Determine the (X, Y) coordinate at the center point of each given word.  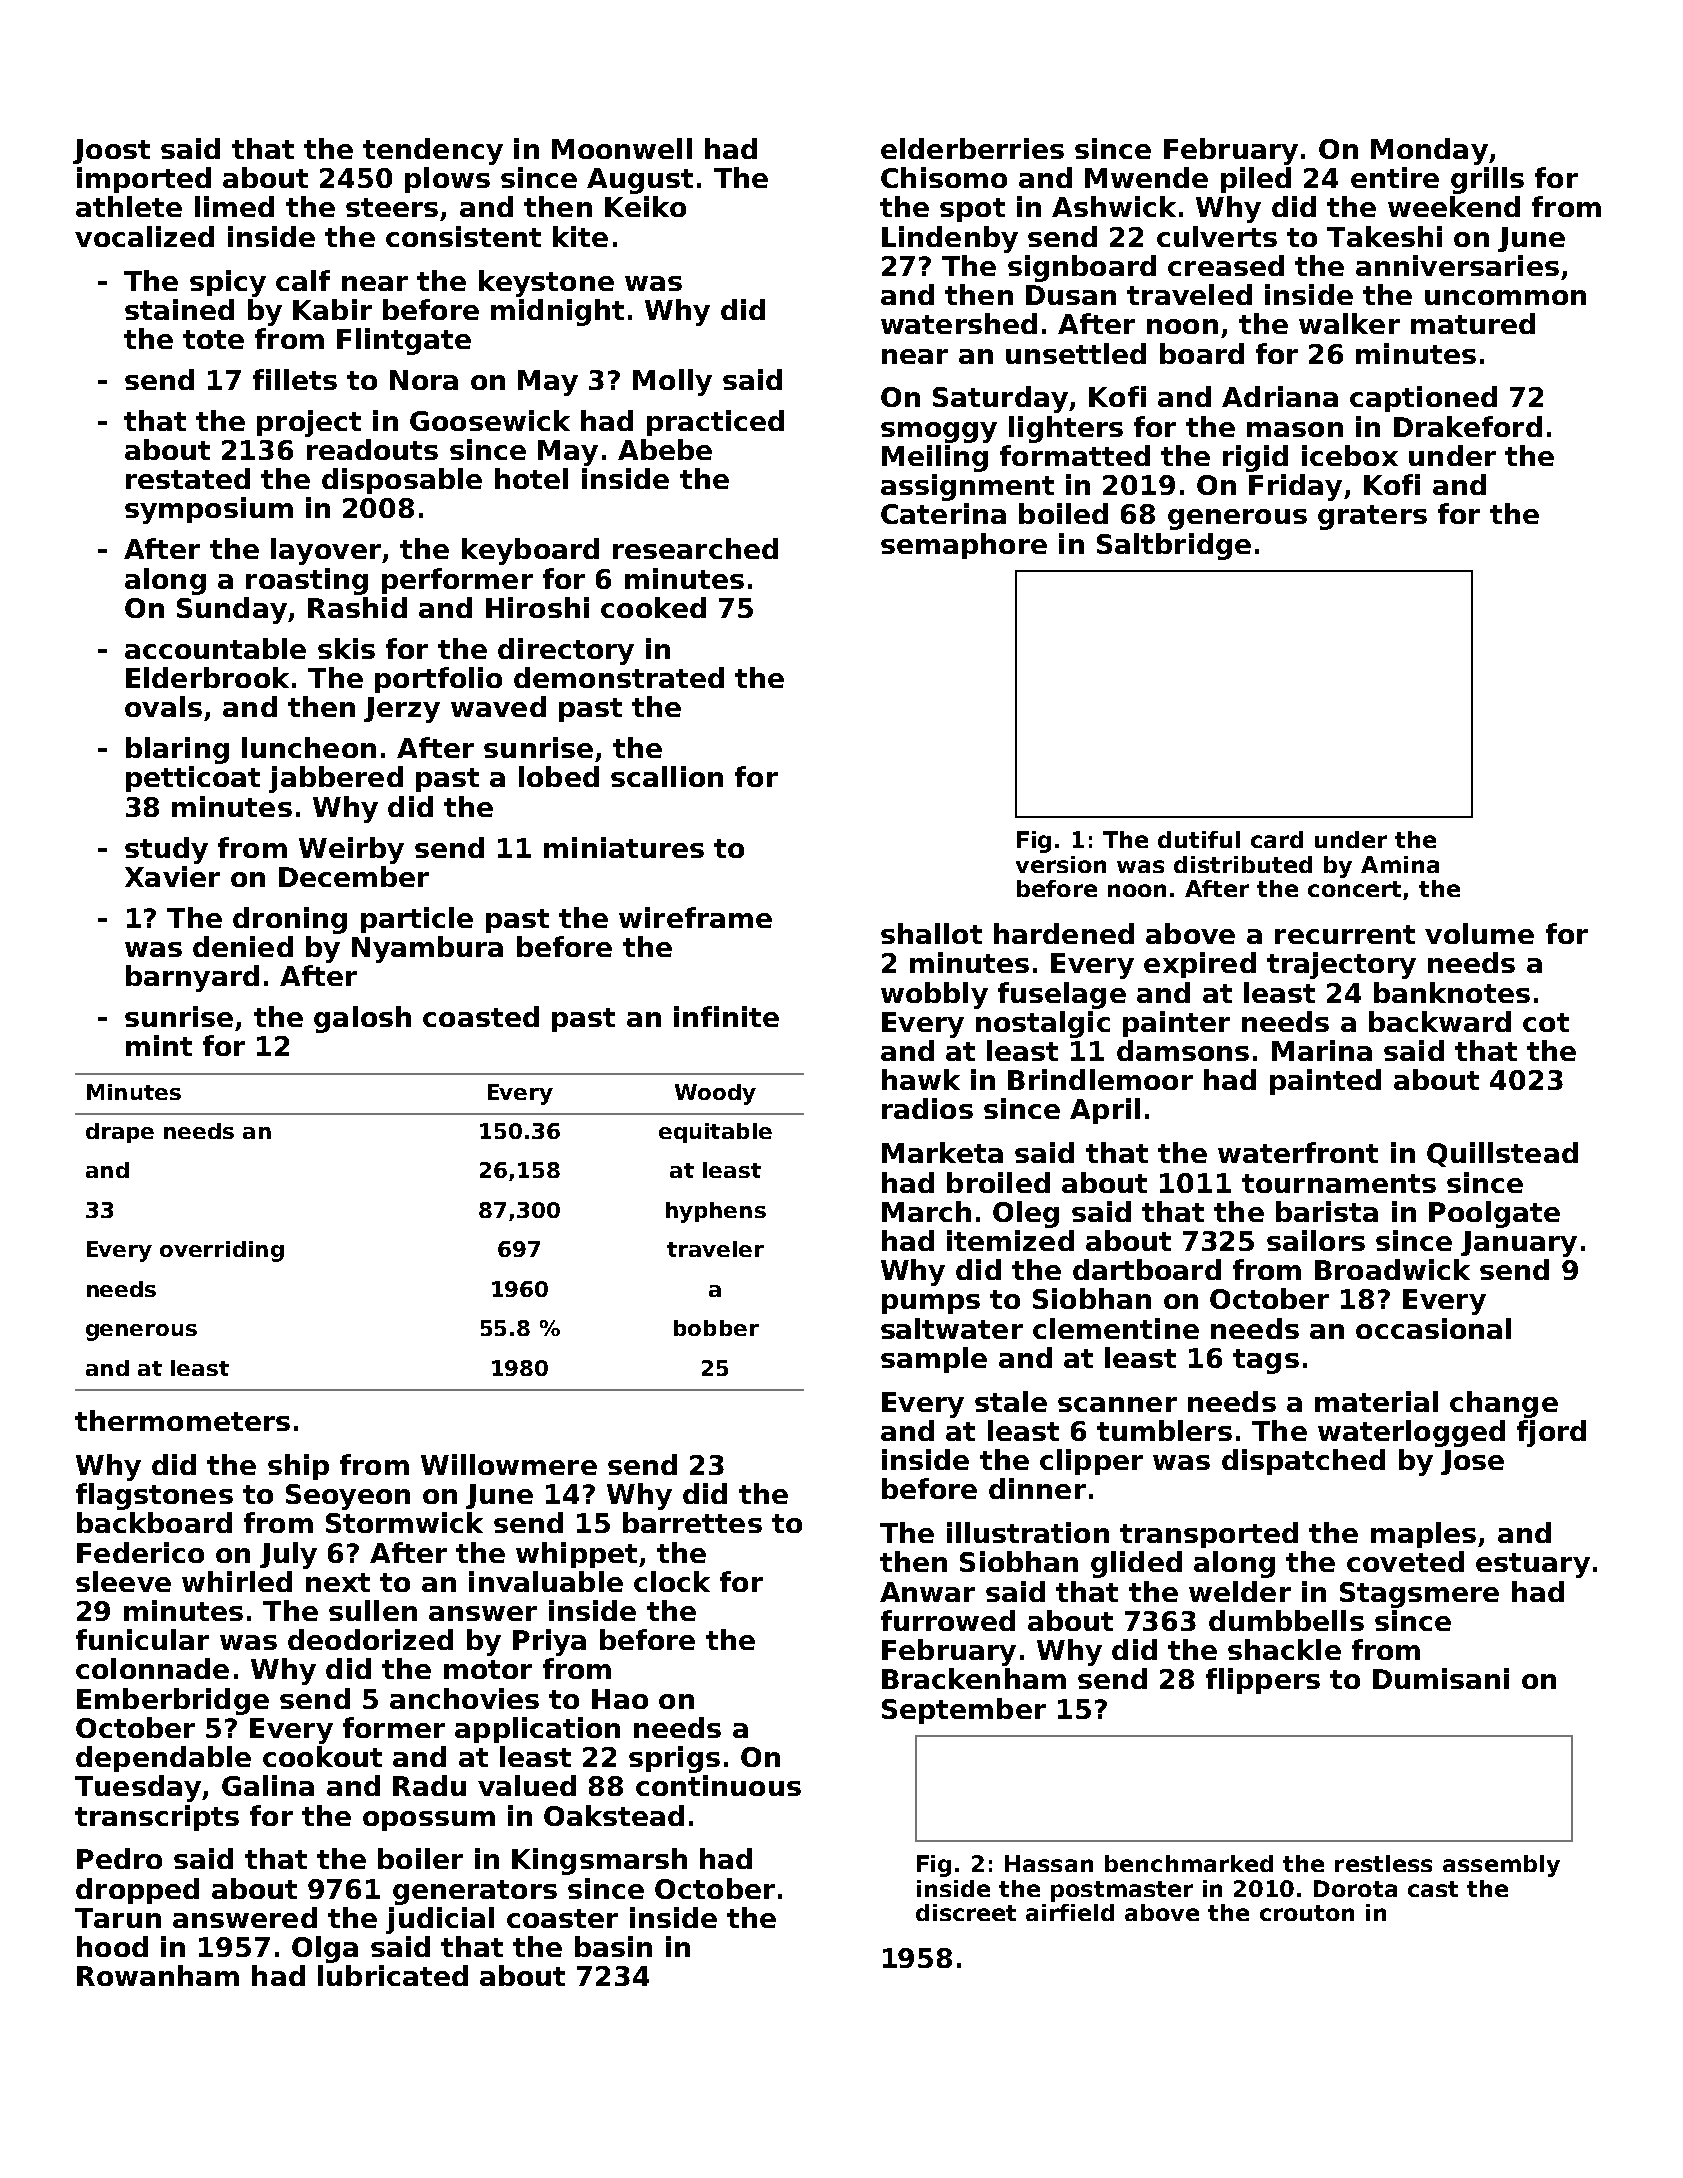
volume (1479, 933)
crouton (1307, 1913)
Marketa (942, 1152)
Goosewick (490, 420)
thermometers (182, 1420)
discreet (966, 1912)
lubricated (393, 1975)
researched (695, 548)
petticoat (193, 779)
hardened (1064, 933)
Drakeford (1468, 426)
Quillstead (1502, 1154)
